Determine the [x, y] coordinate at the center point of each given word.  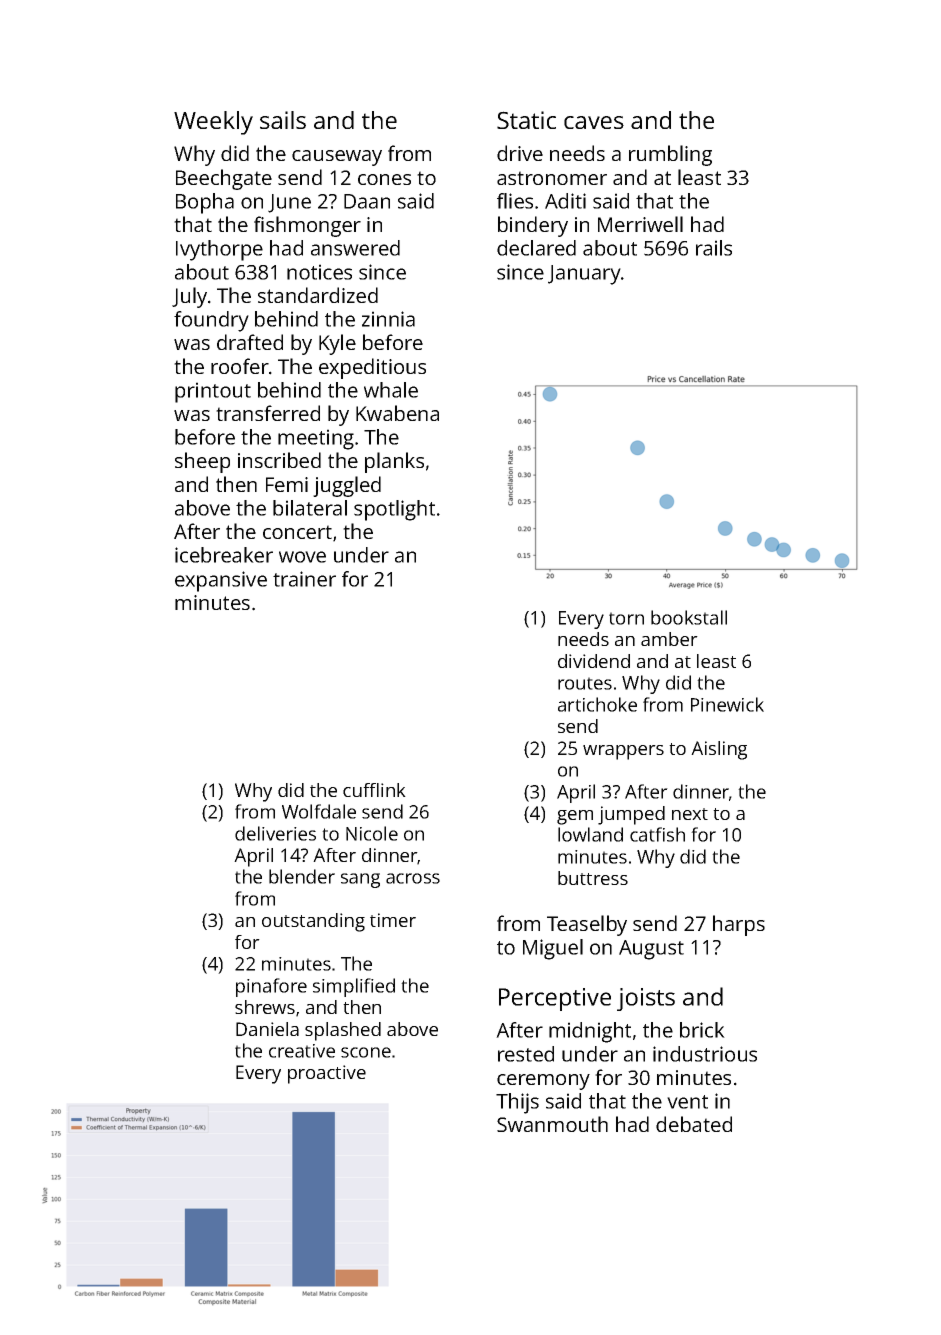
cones [384, 179]
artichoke [597, 704]
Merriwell [640, 224]
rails [714, 248]
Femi [287, 484]
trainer [304, 579]
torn [626, 618]
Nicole [372, 833]
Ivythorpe [219, 250]
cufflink [374, 790]
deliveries [275, 833]
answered [355, 248]
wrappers [623, 752]
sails [283, 120]
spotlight [394, 510]
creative [302, 1051]
